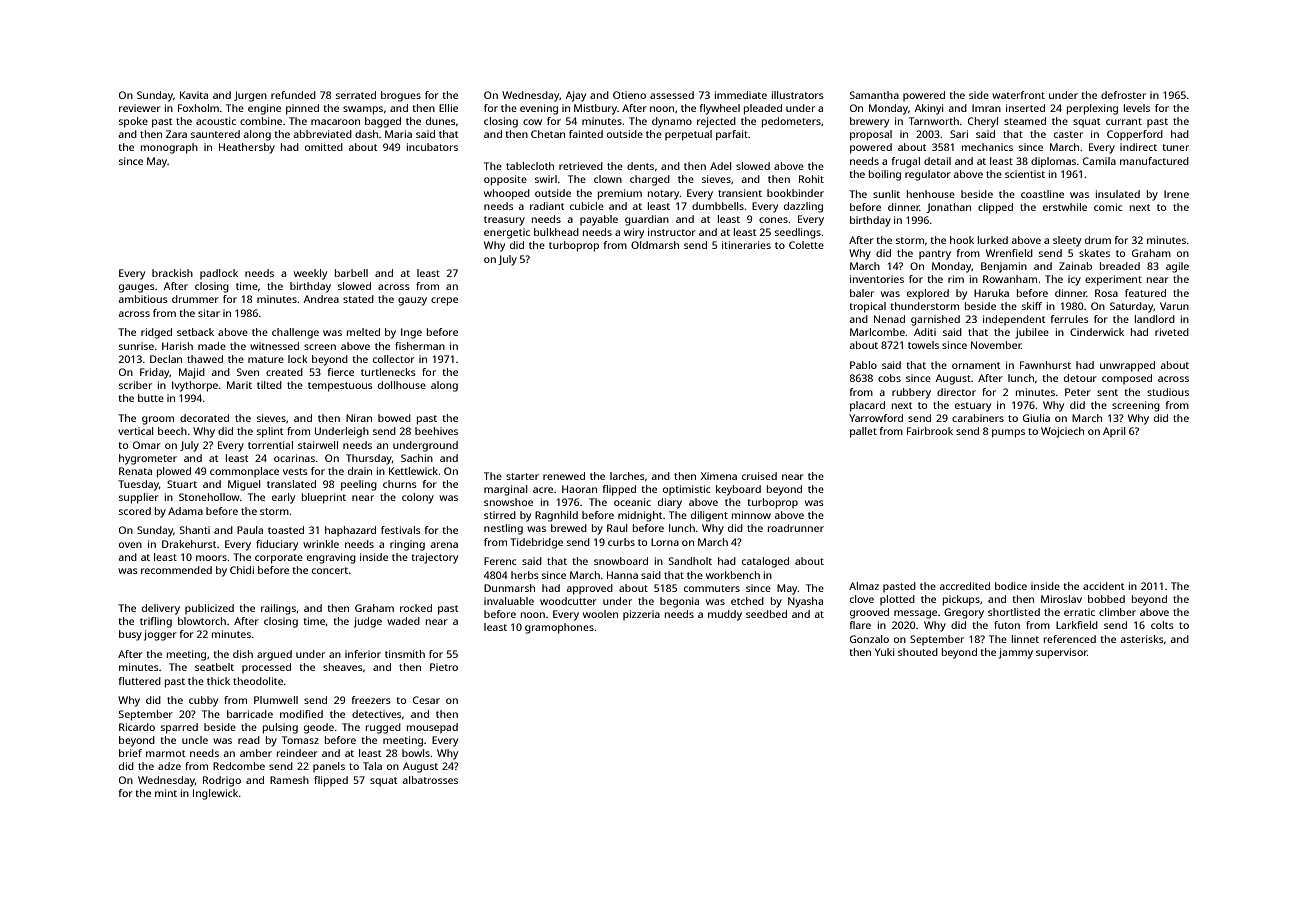 This screenshot has width=1308, height=924. Describe the element at coordinates (293, 95) in the screenshot. I see `refunded` at that location.
